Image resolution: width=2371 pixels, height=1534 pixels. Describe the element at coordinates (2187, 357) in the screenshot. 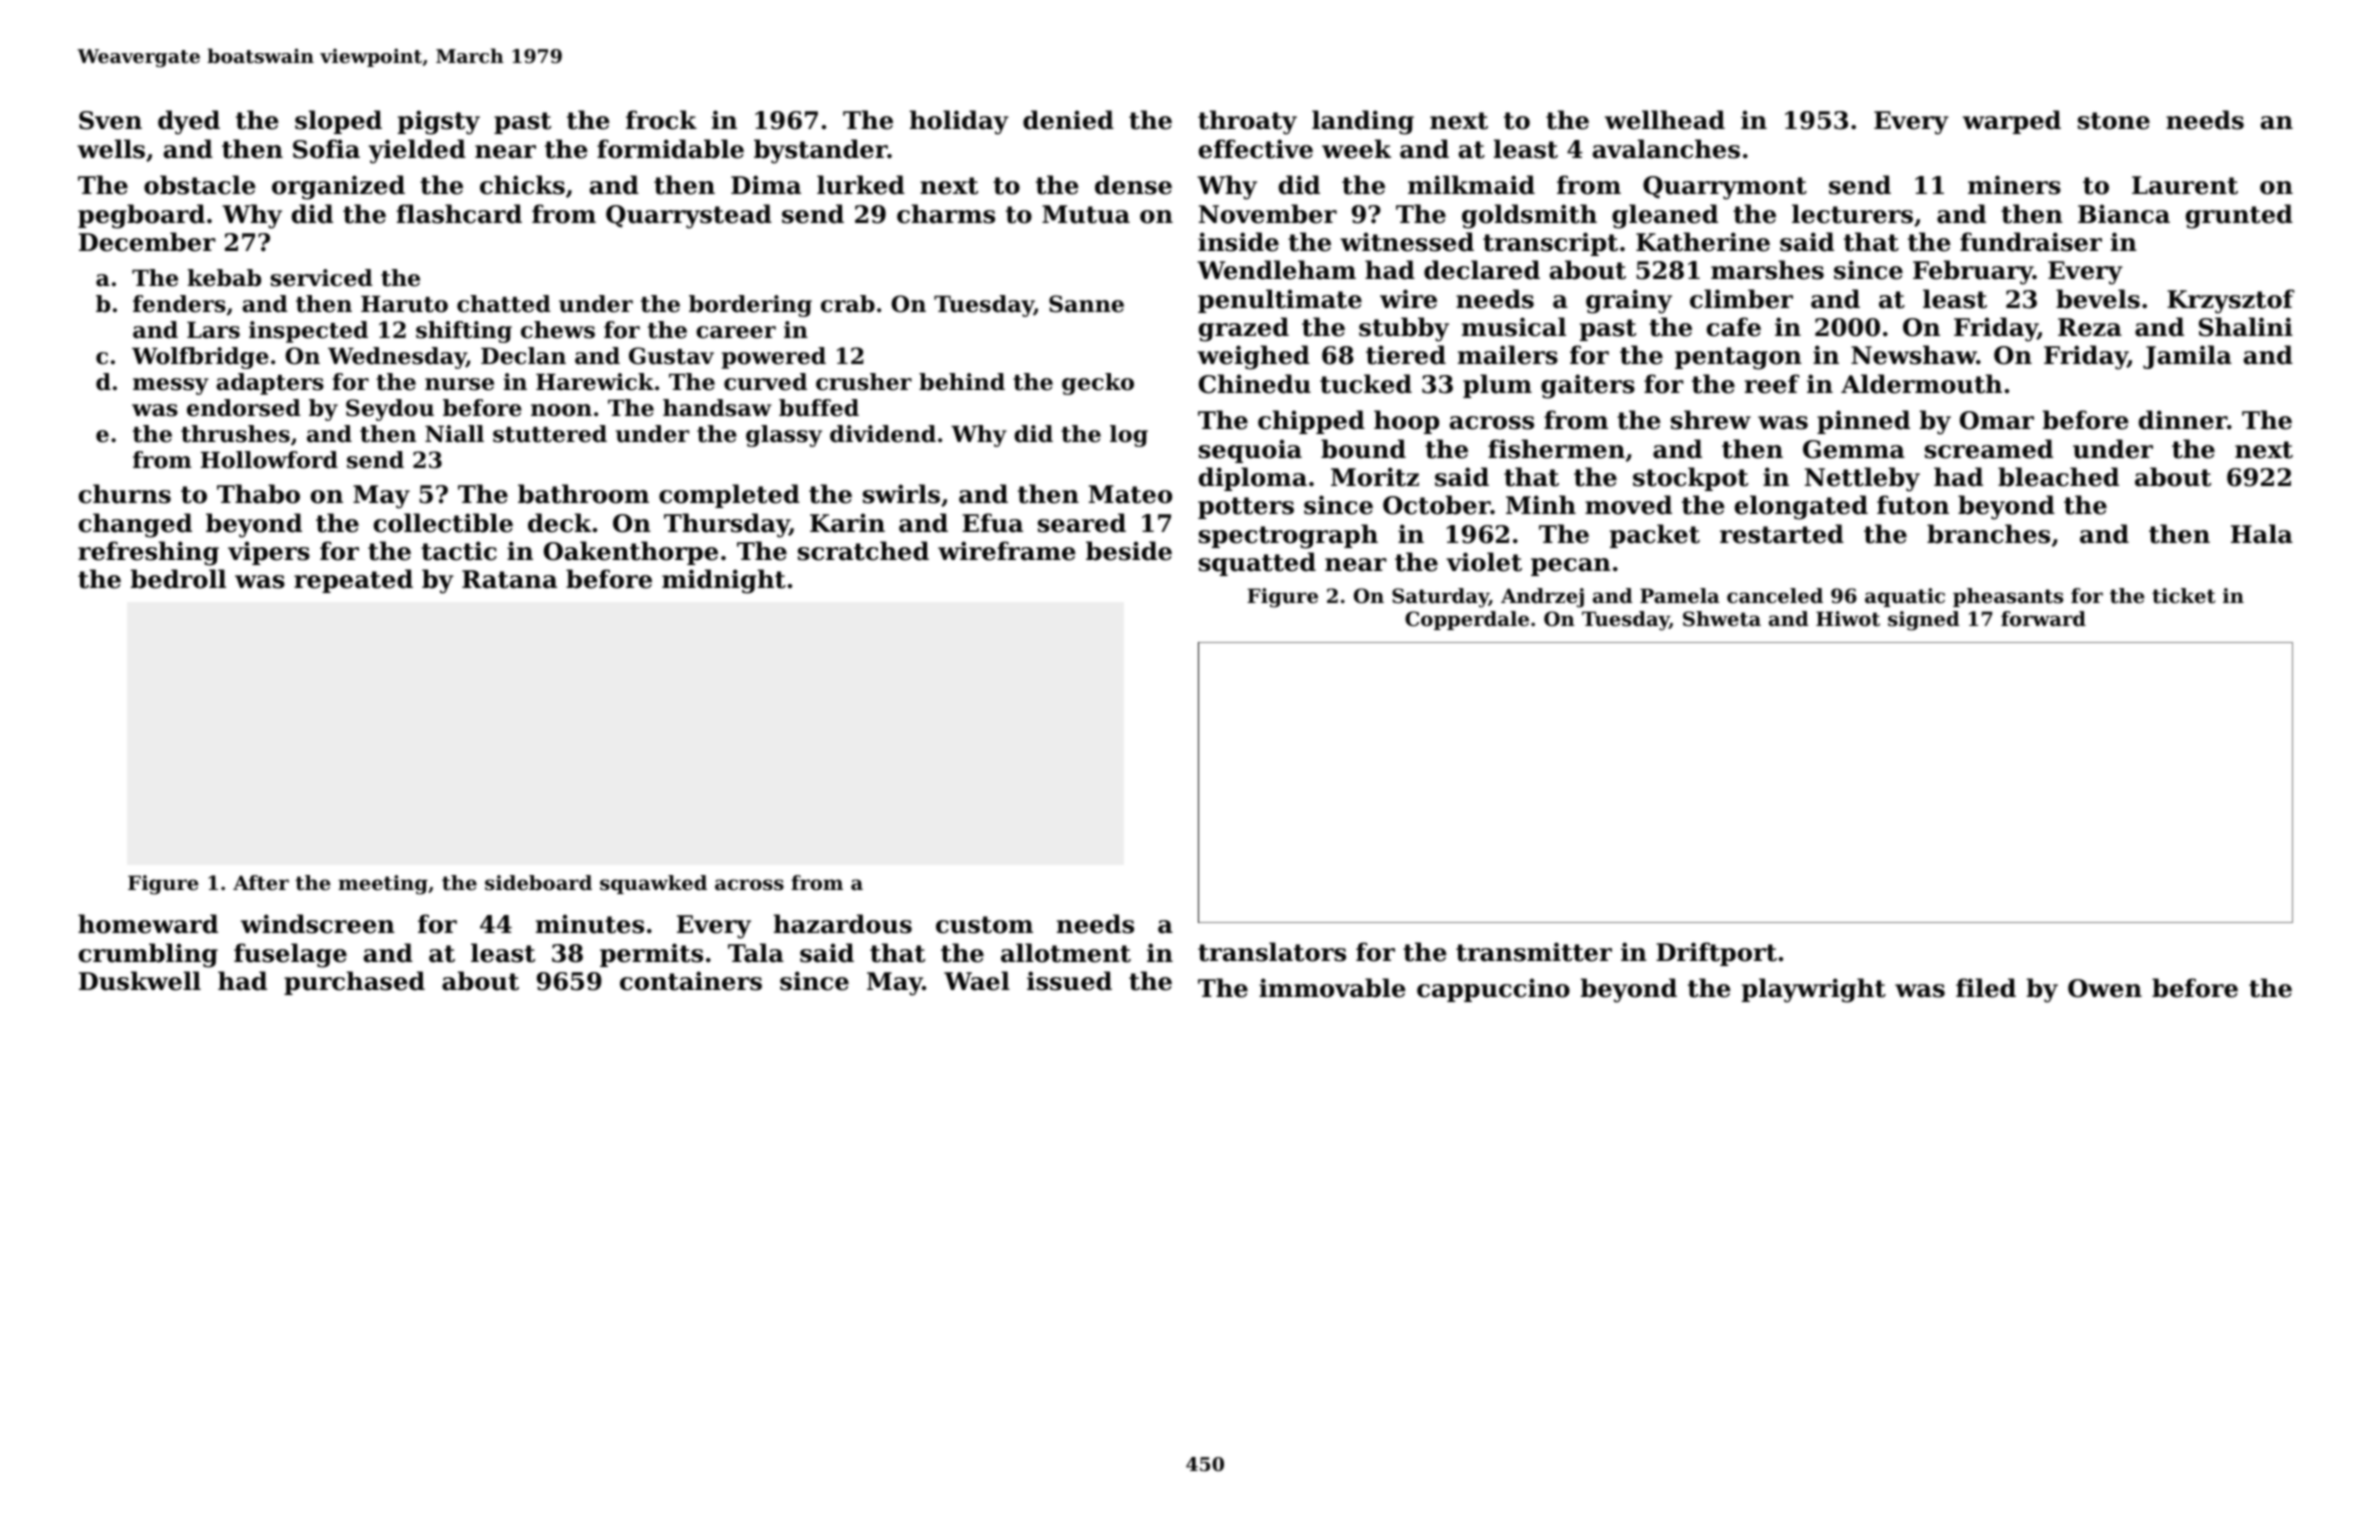

I see `Jamila` at that location.
